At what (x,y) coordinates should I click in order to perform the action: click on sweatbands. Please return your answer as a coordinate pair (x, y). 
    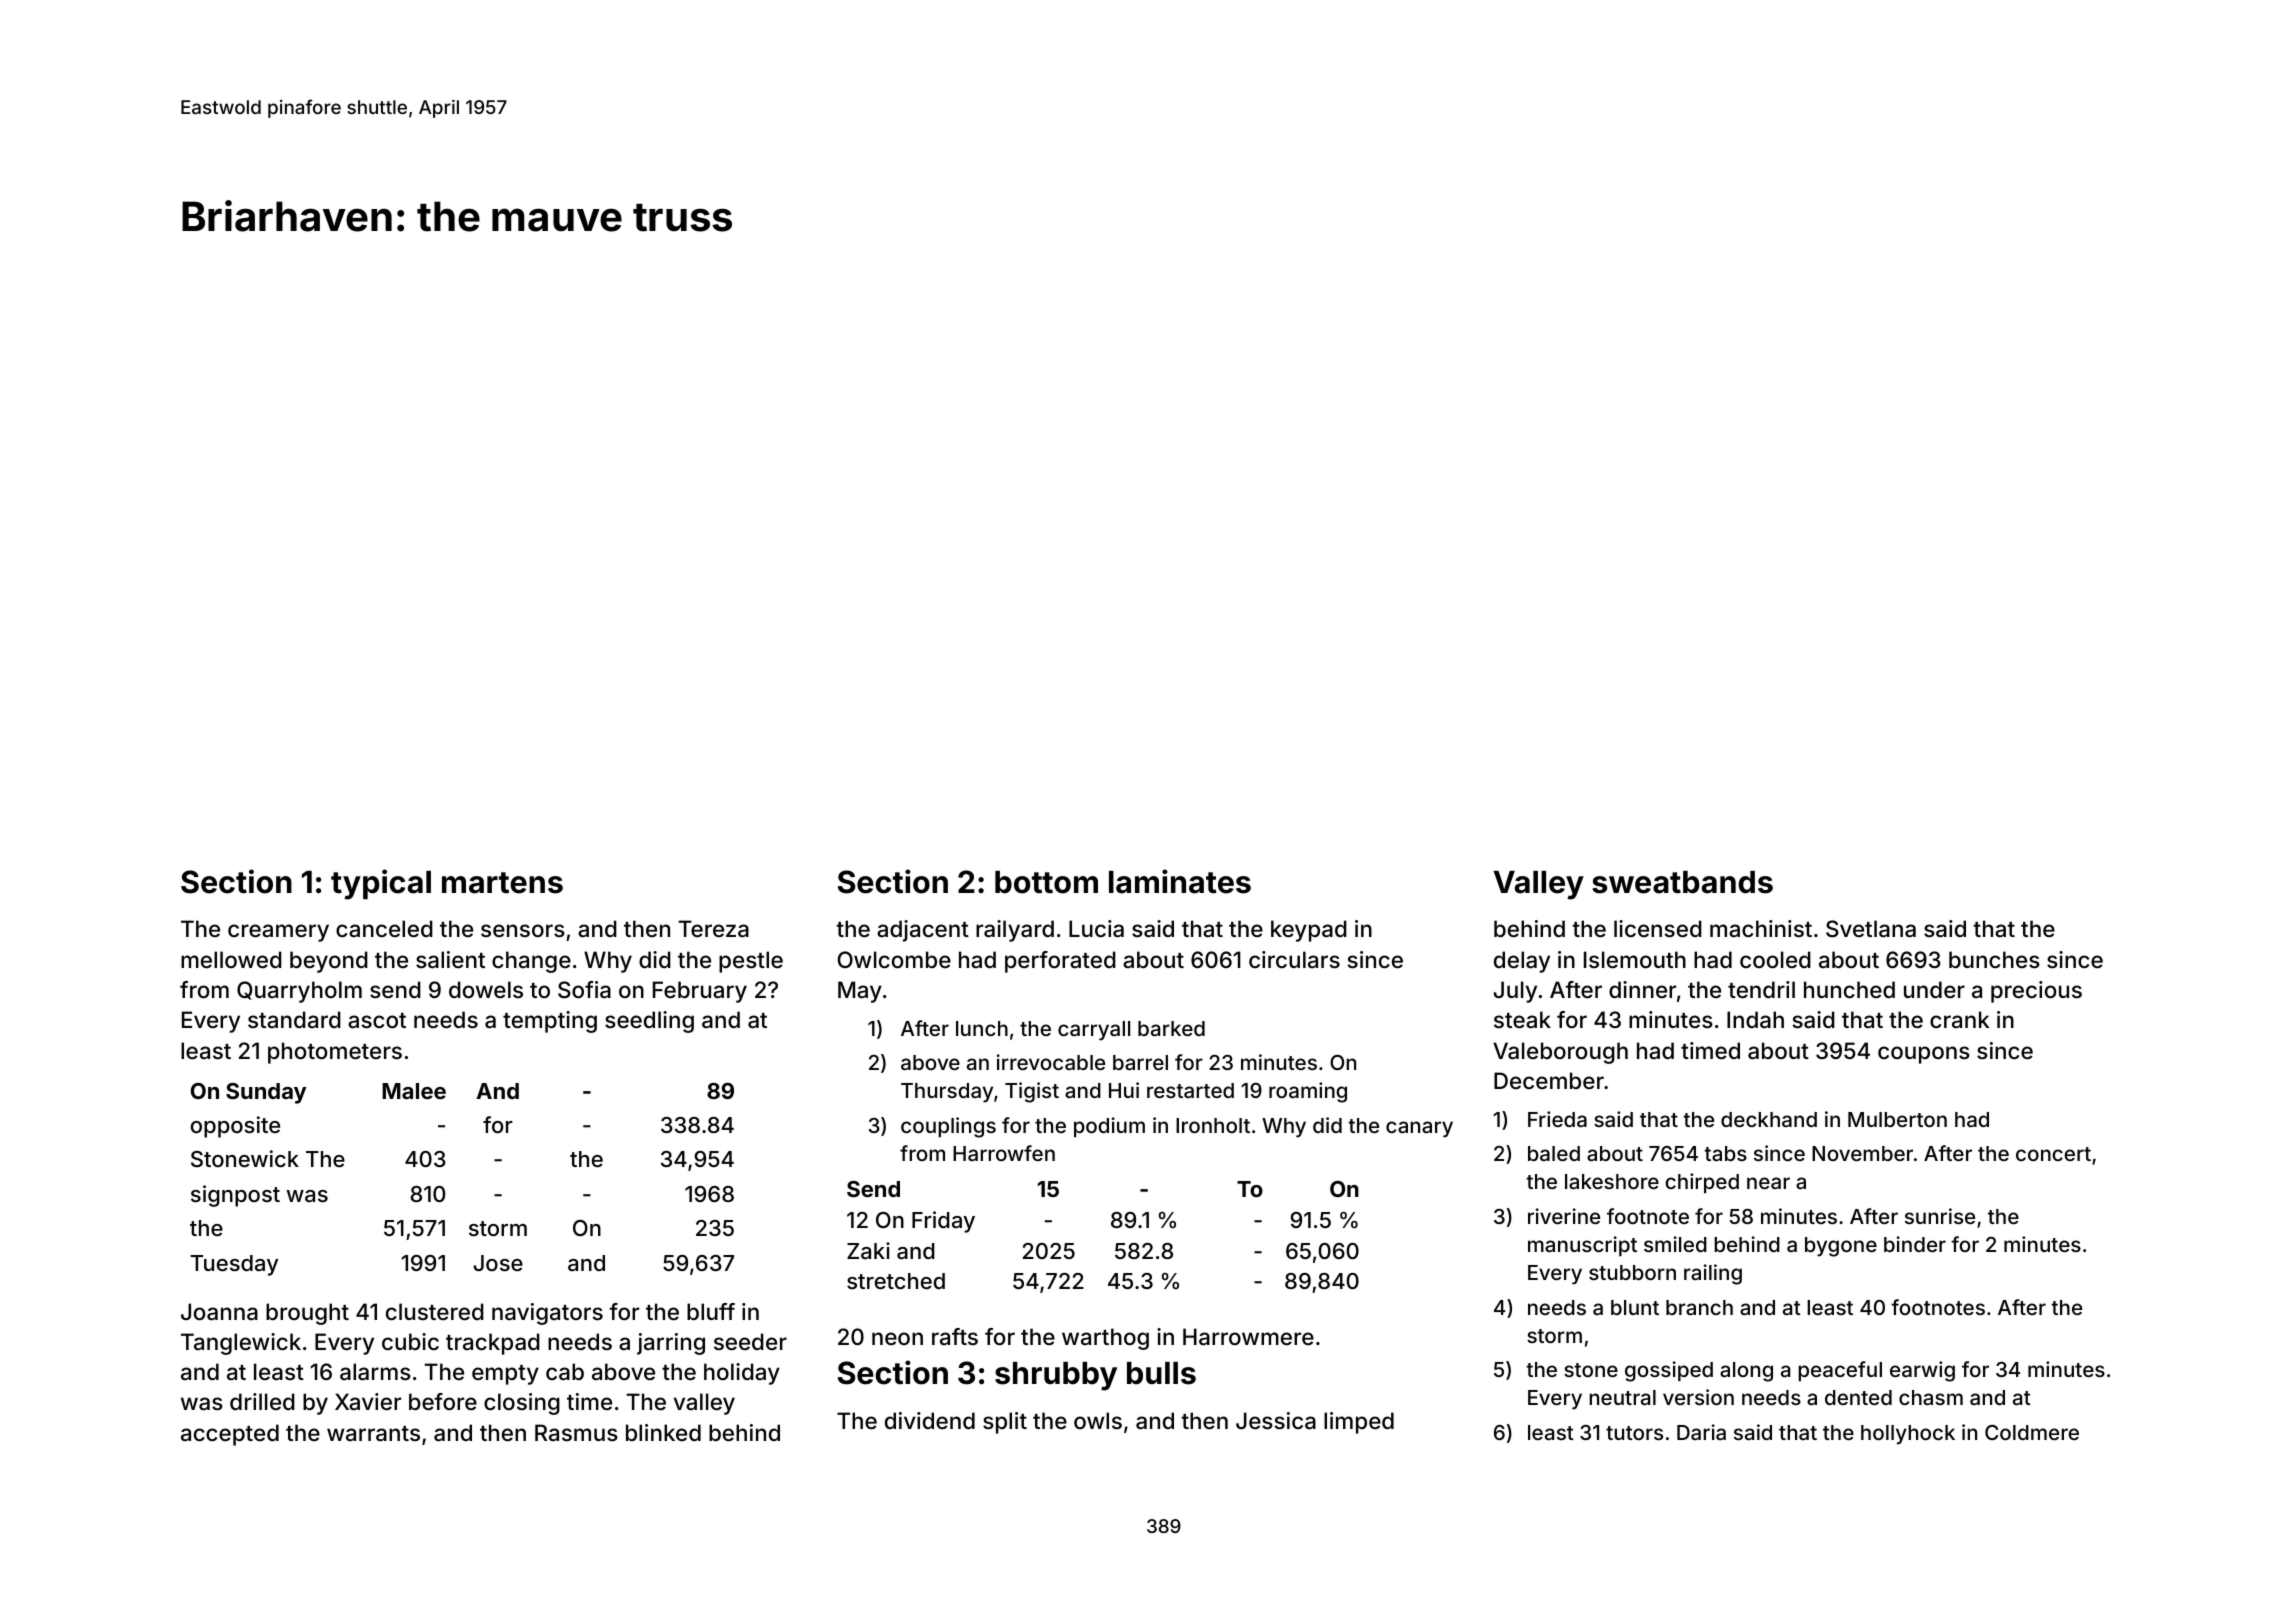
    Looking at the image, I should click on (1682, 882).
